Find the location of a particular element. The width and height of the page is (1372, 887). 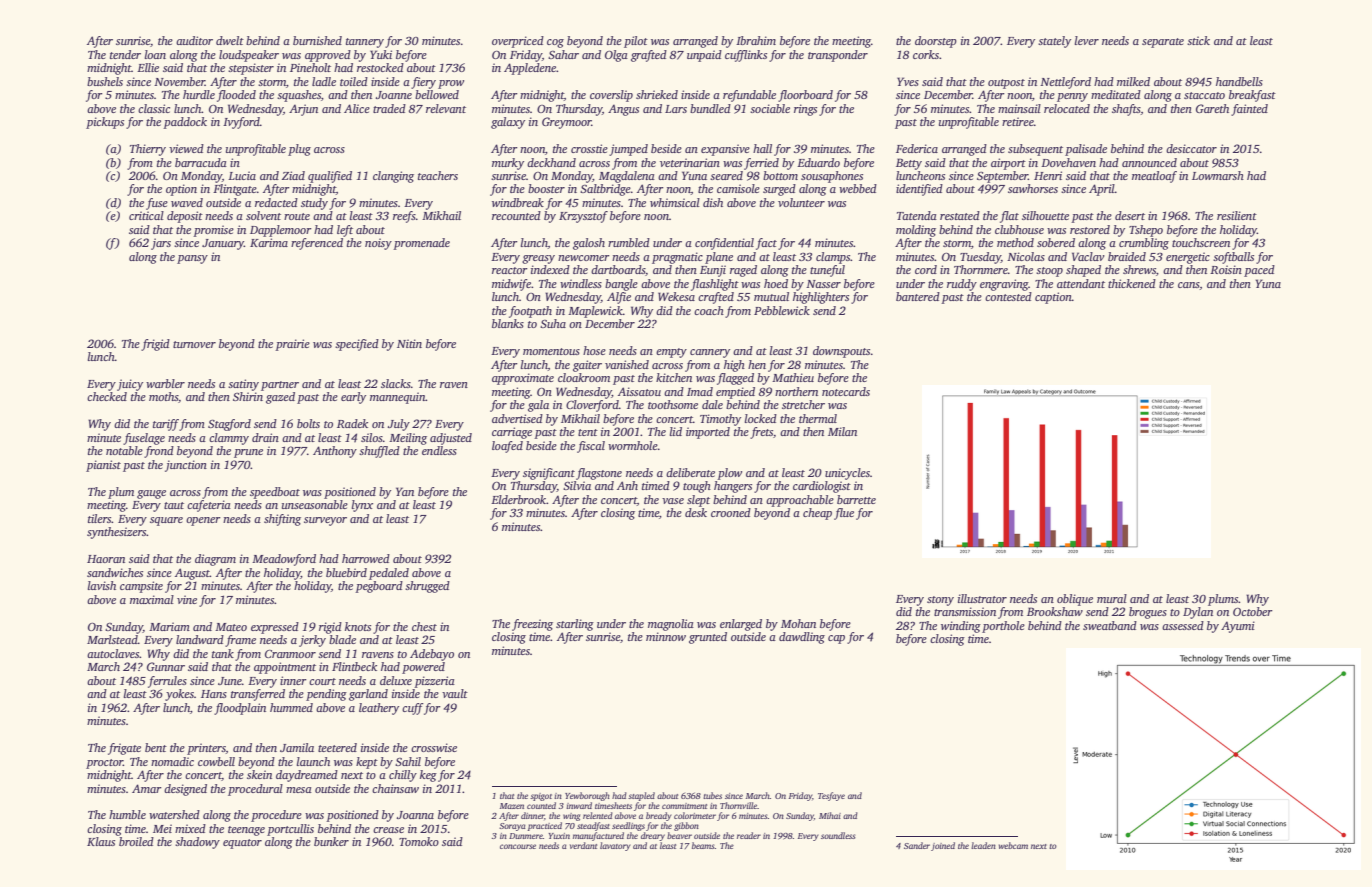

identified is located at coordinates (919, 190).
